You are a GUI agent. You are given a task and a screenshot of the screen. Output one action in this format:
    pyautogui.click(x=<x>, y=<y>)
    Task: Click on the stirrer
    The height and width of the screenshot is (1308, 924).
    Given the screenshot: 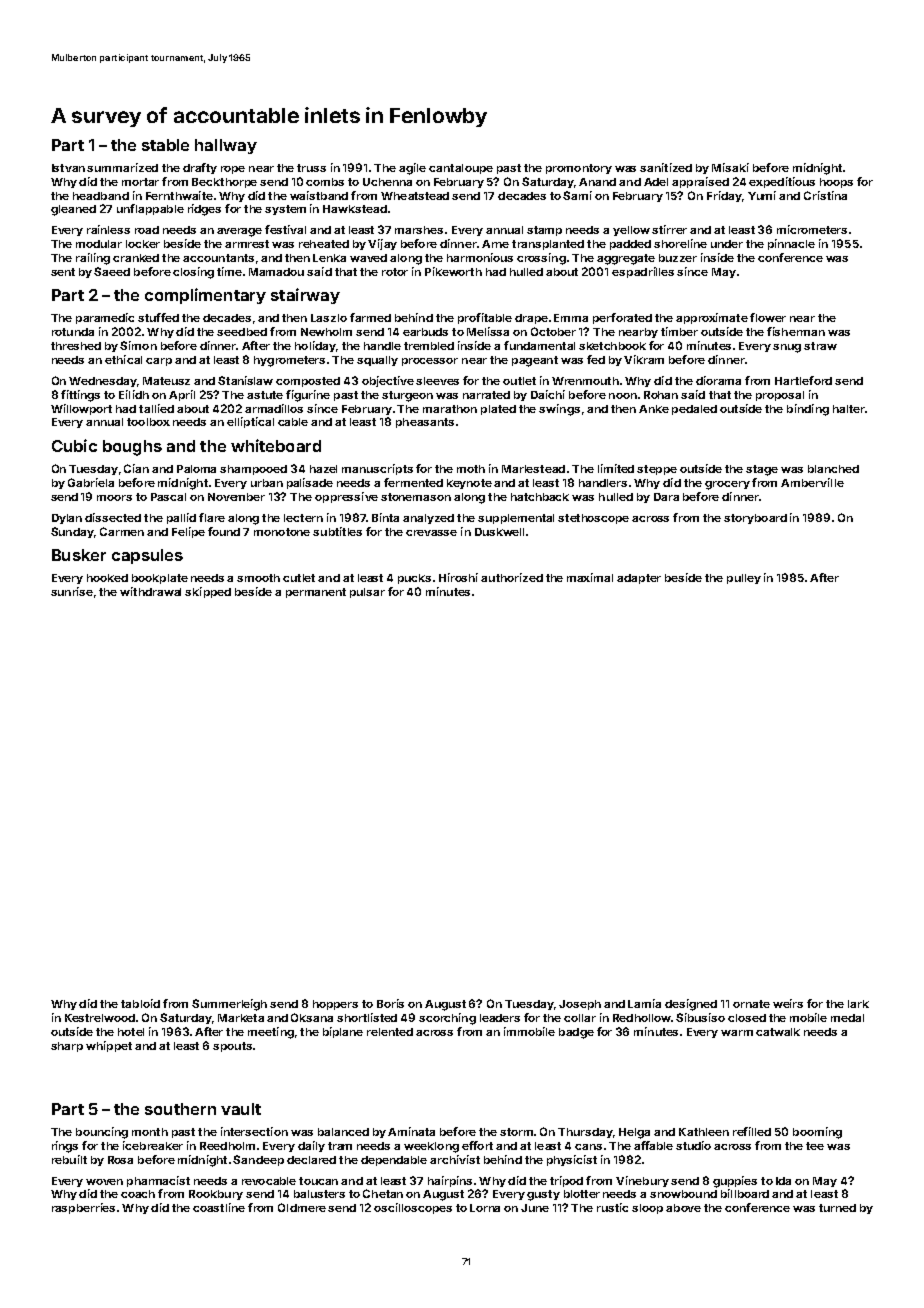 What is the action you would take?
    pyautogui.click(x=669, y=229)
